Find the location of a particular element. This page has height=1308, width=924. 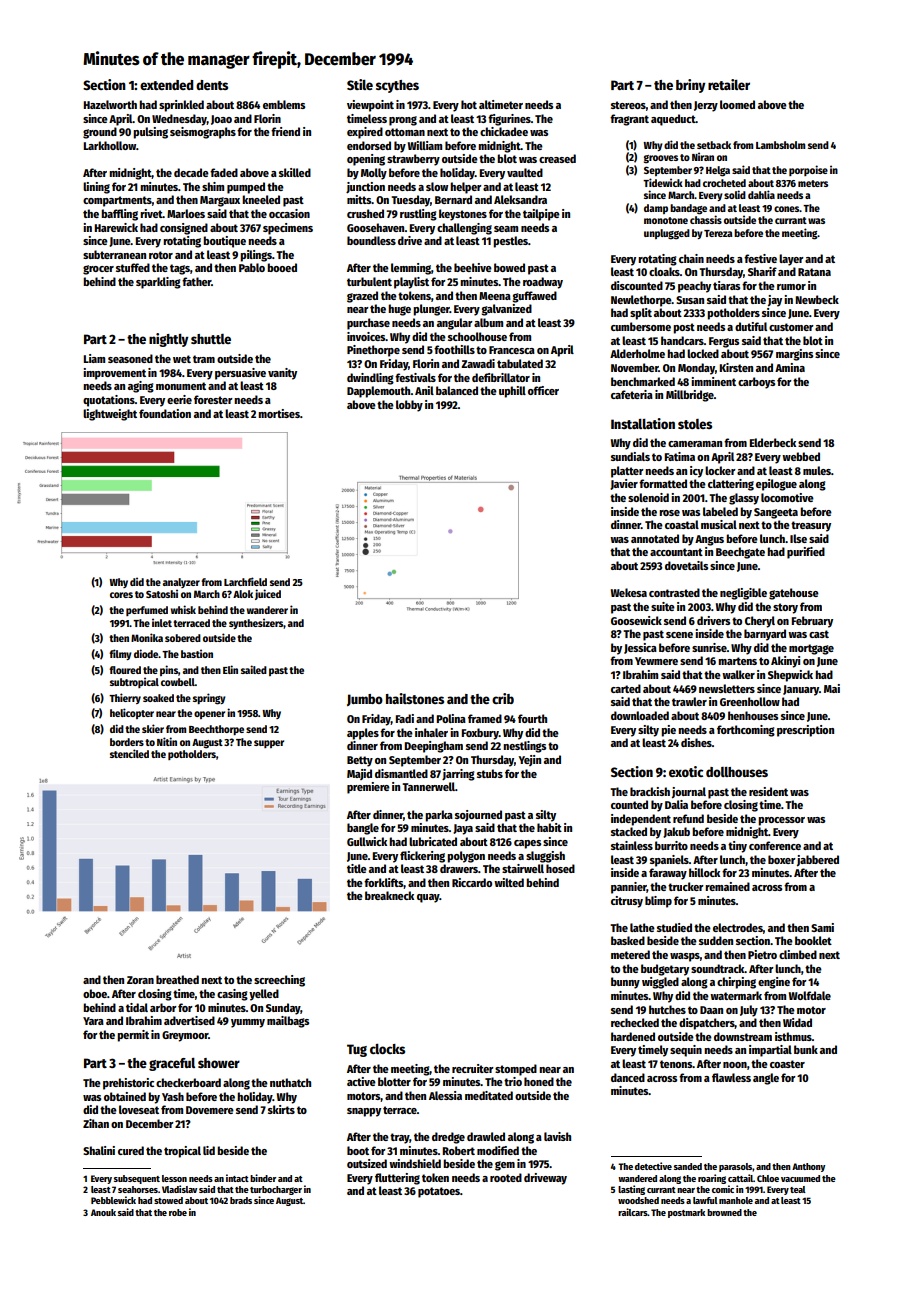

retailer is located at coordinates (729, 84).
